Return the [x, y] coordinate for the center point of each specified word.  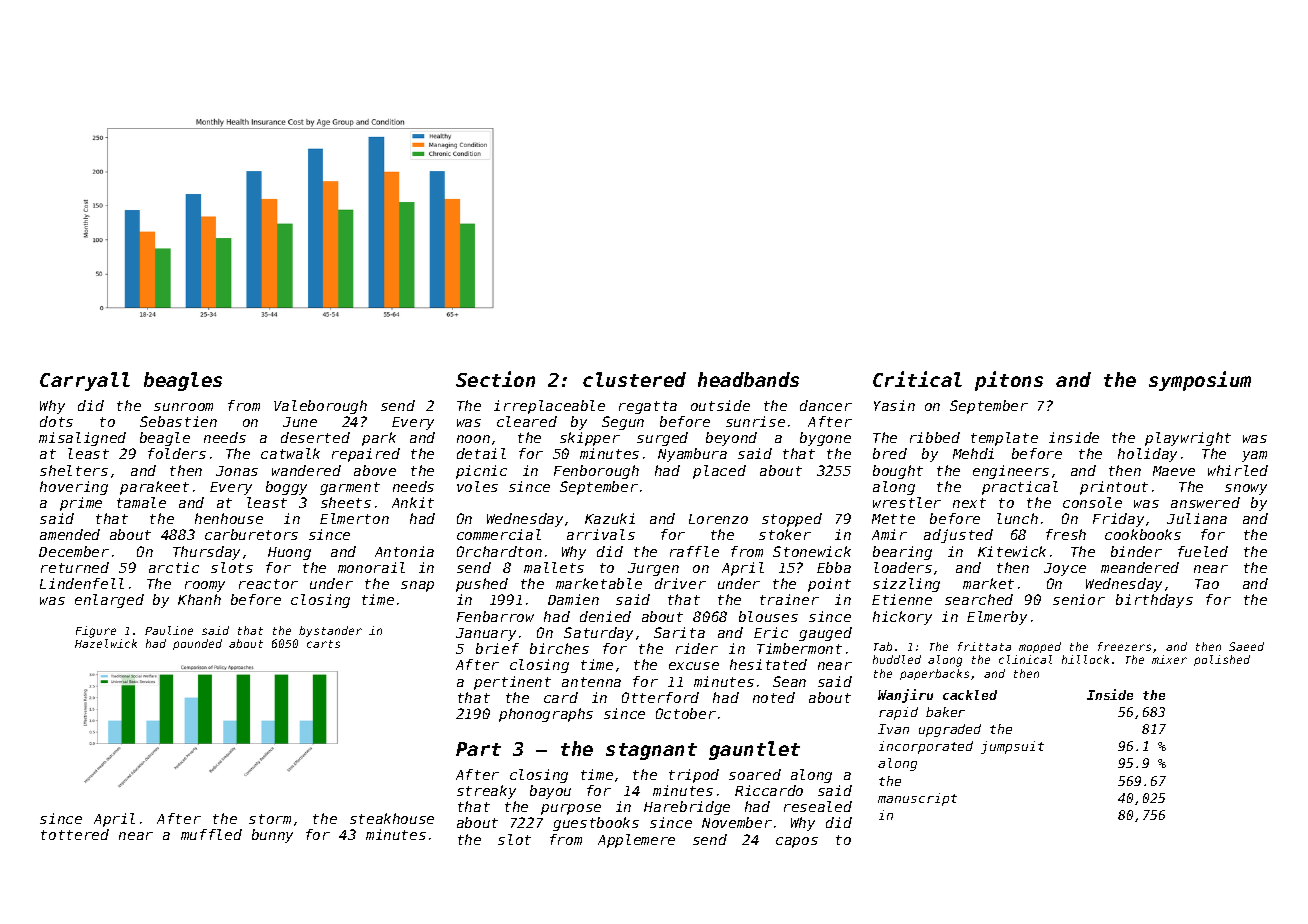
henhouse [229, 518]
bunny [272, 836]
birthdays [1154, 601]
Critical [917, 379]
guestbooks [596, 824]
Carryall [85, 381]
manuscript [917, 799]
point [829, 585]
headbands [748, 379]
